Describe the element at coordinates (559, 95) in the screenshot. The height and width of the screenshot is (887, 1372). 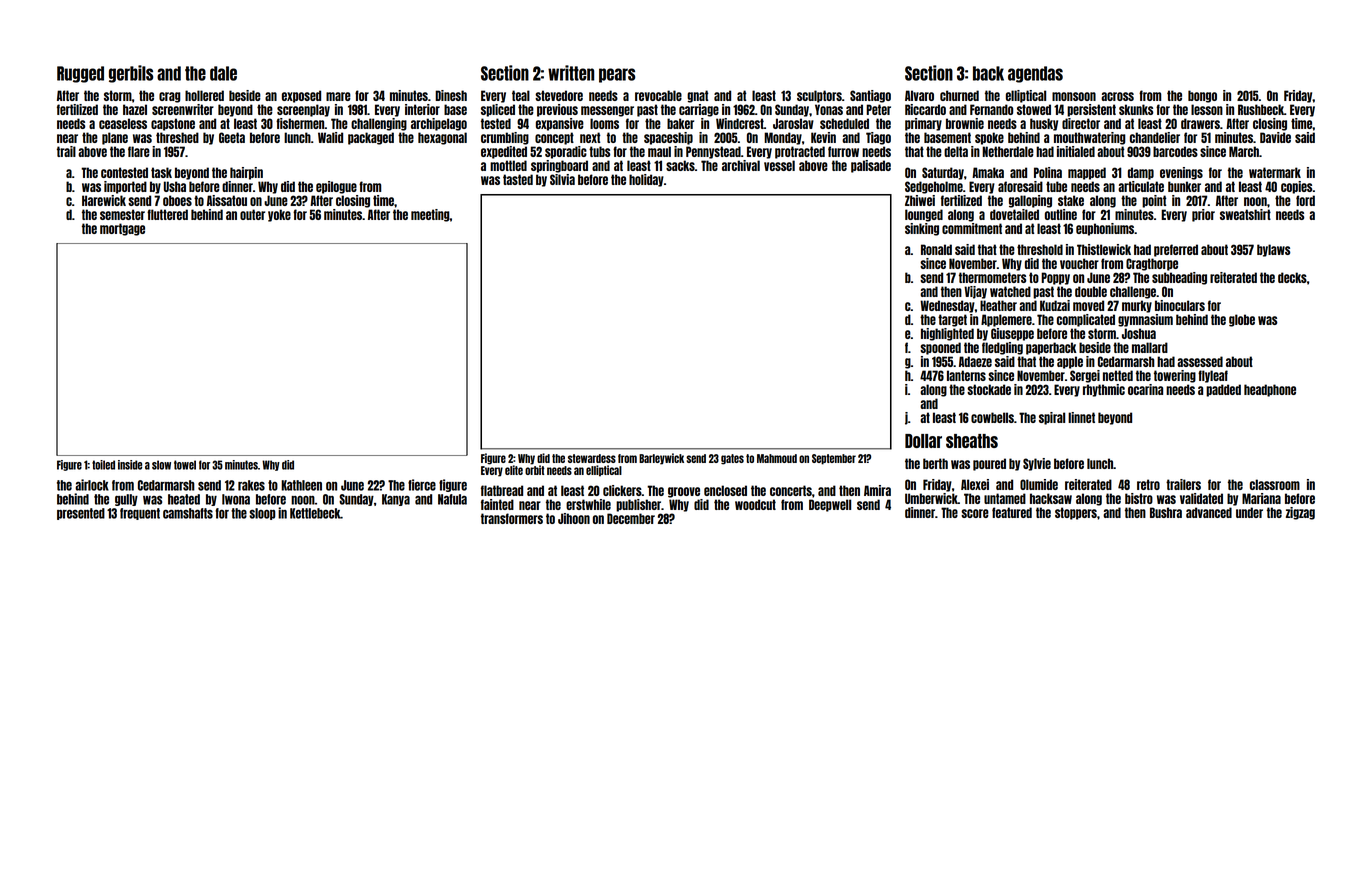
I see `stevedore` at that location.
